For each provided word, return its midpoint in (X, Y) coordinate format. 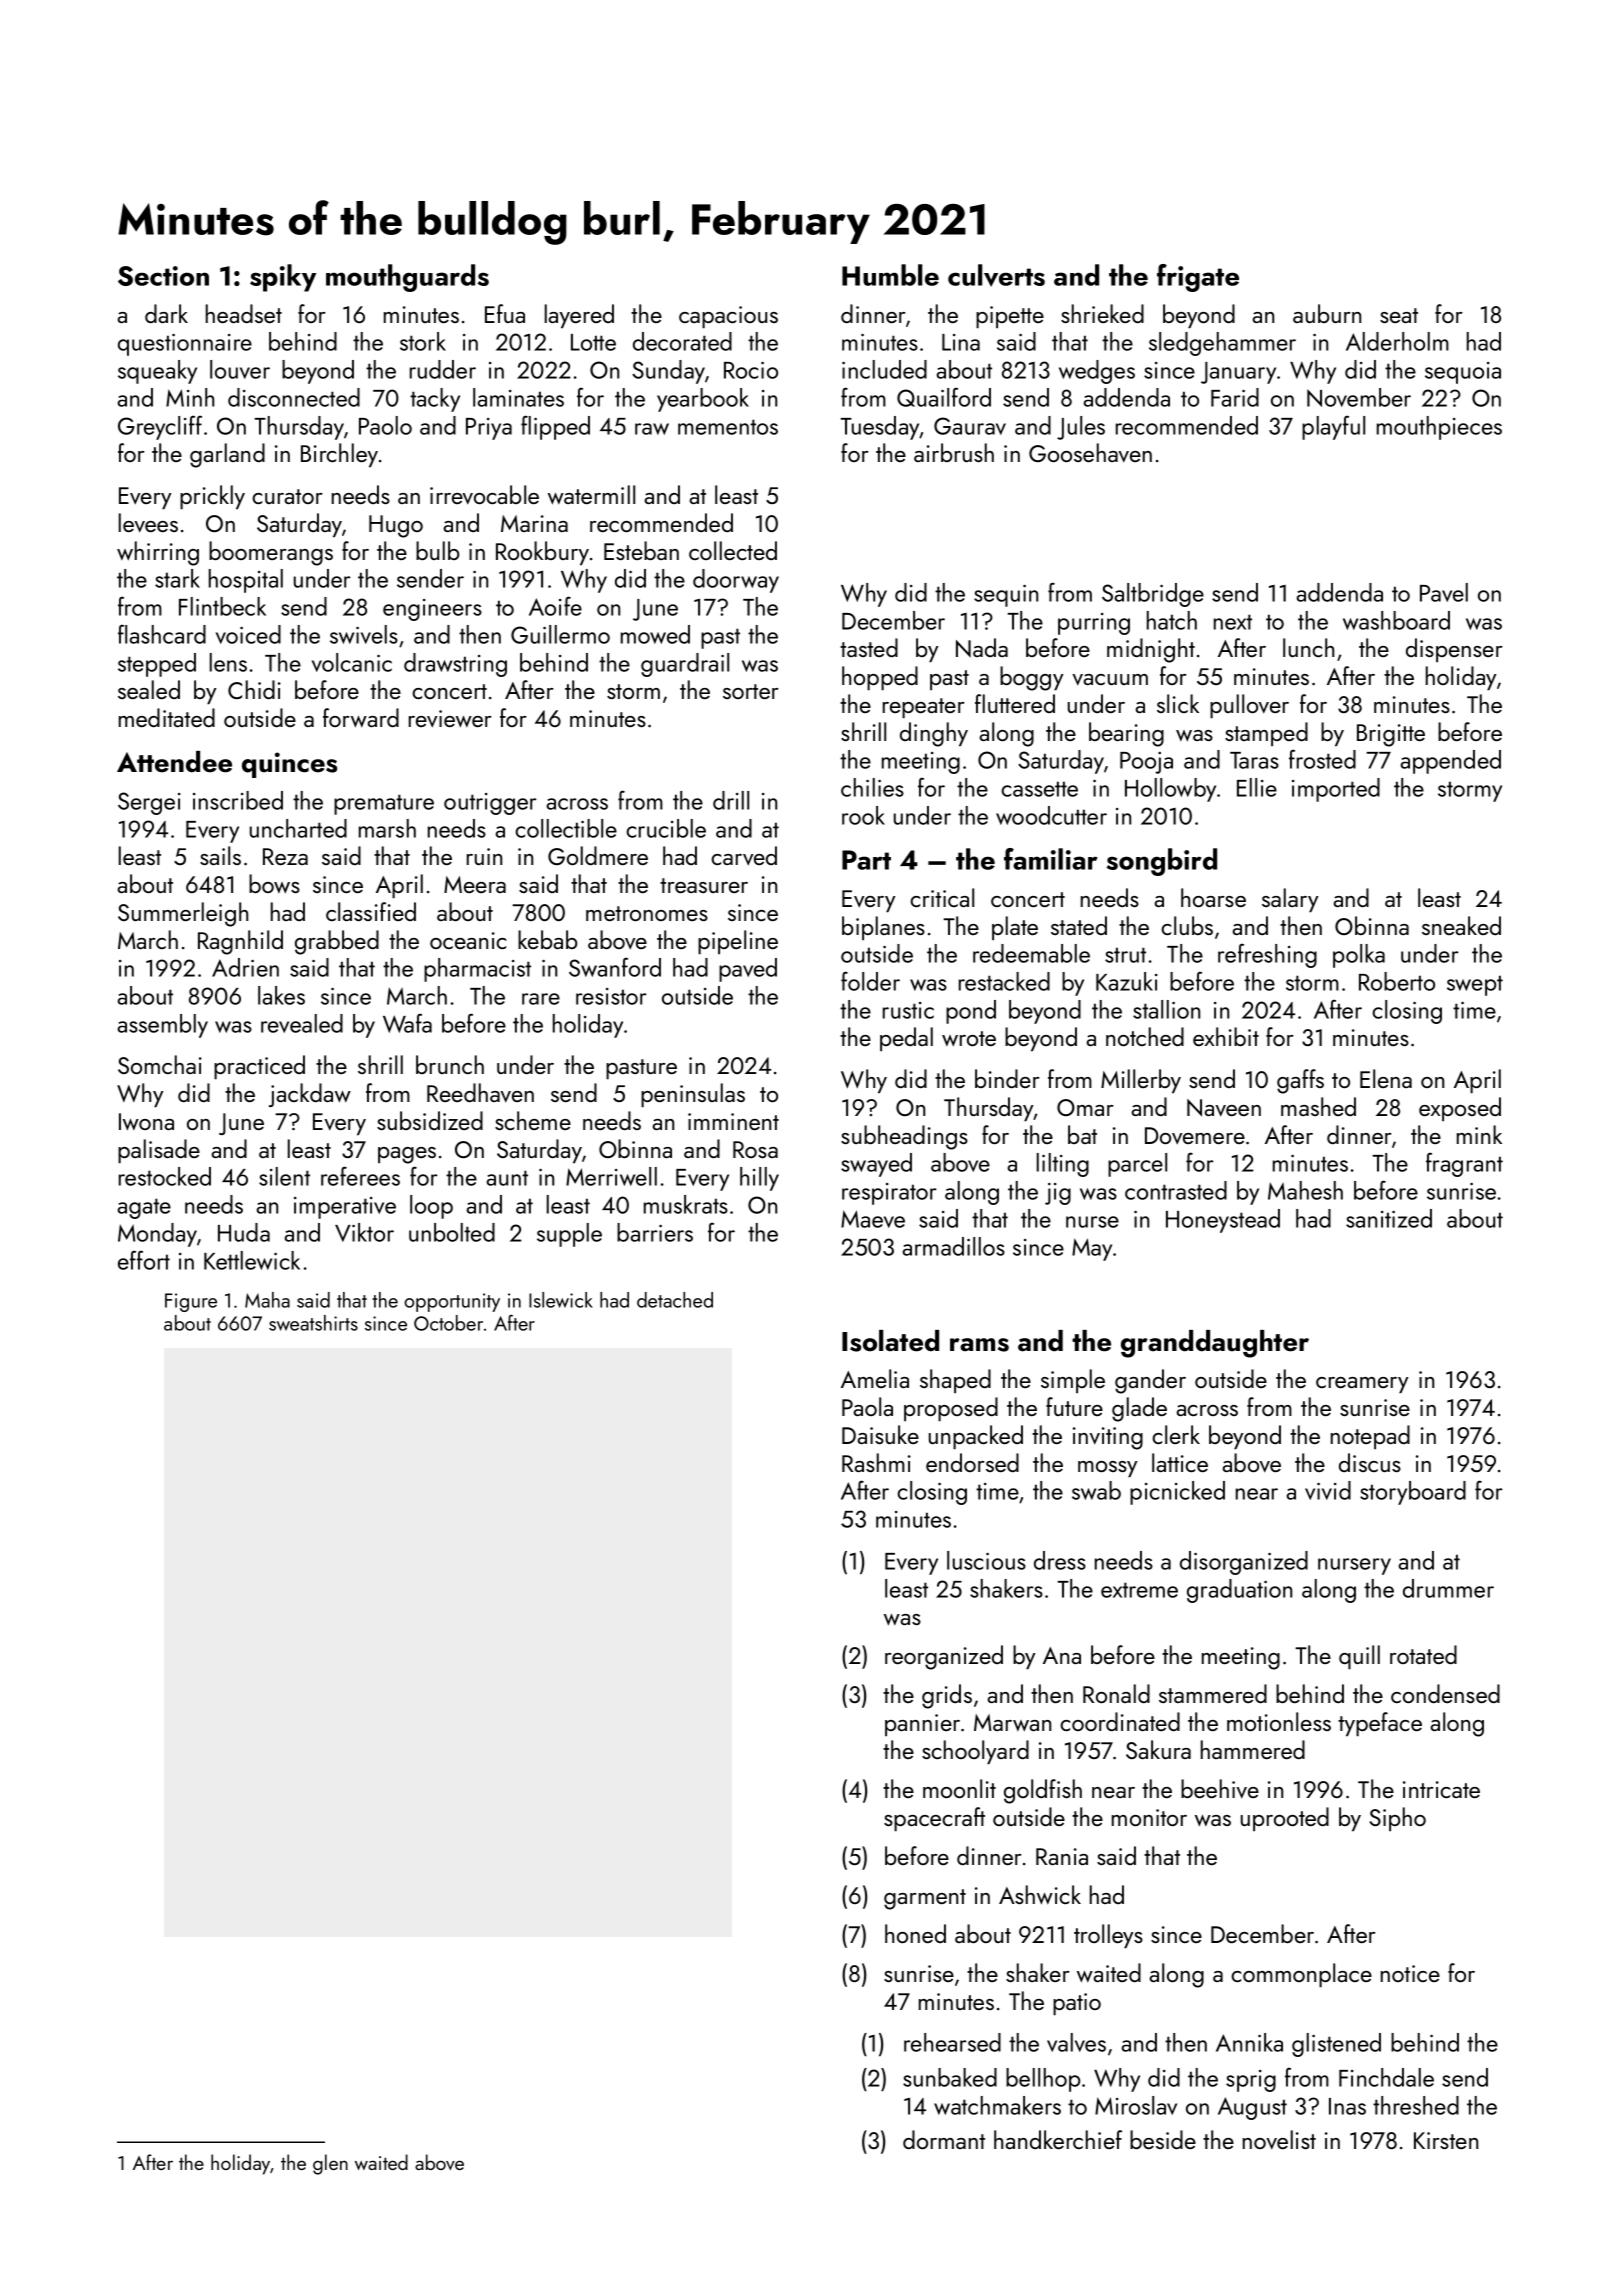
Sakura (1158, 1749)
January (1238, 373)
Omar (1085, 1107)
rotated (1423, 1654)
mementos (728, 427)
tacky (435, 400)
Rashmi (876, 1462)
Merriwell (611, 1176)
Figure (191, 1302)
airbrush (954, 452)
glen (330, 2164)
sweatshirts (313, 1323)
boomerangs (271, 553)
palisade (159, 1151)
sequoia (1463, 373)
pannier (922, 1725)
